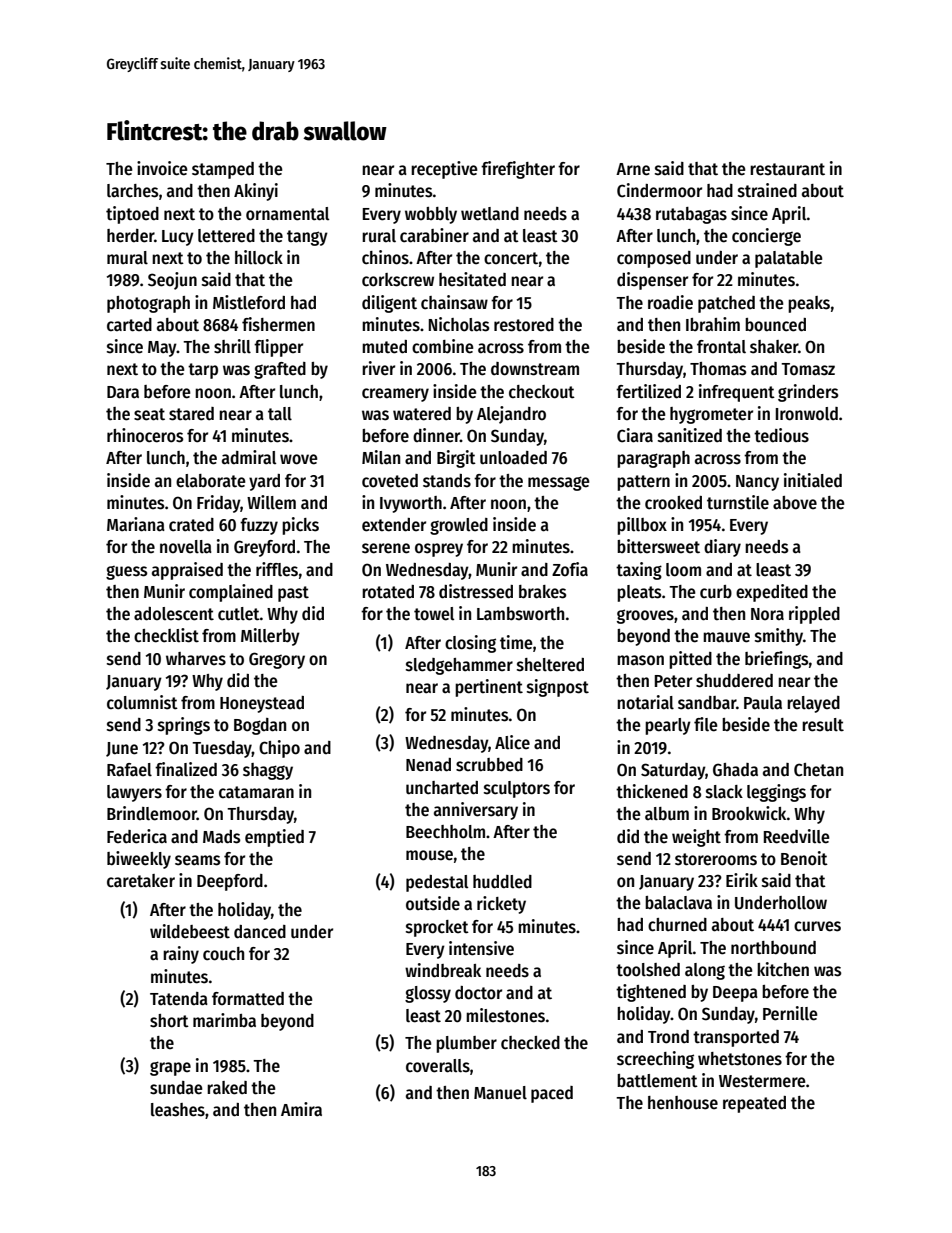 This screenshot has height=1233, width=952. Describe the element at coordinates (431, 215) in the screenshot. I see `wobbly` at that location.
